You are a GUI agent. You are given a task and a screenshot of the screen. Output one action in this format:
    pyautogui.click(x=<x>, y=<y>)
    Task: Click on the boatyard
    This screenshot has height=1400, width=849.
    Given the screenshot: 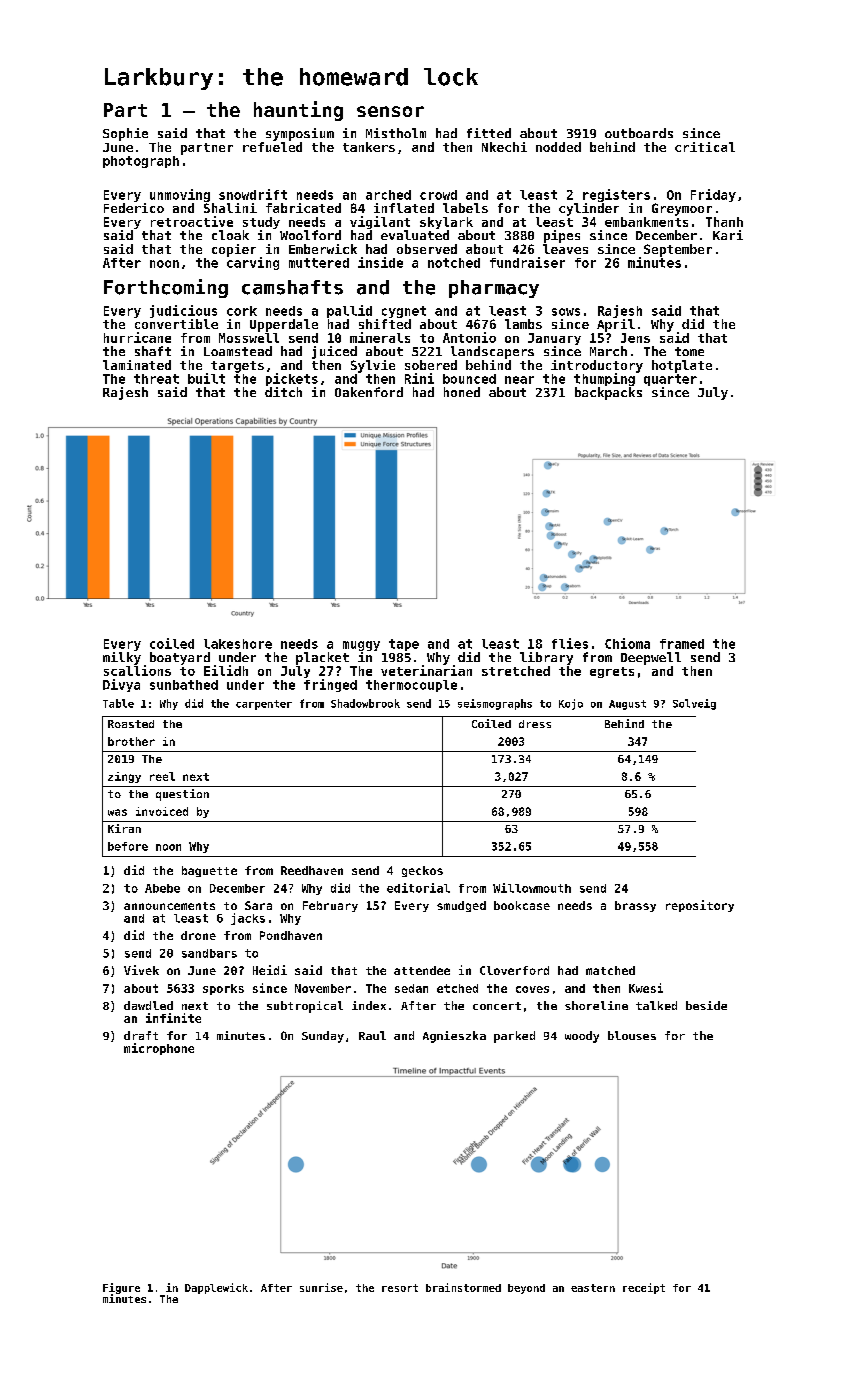 What is the action you would take?
    pyautogui.click(x=180, y=658)
